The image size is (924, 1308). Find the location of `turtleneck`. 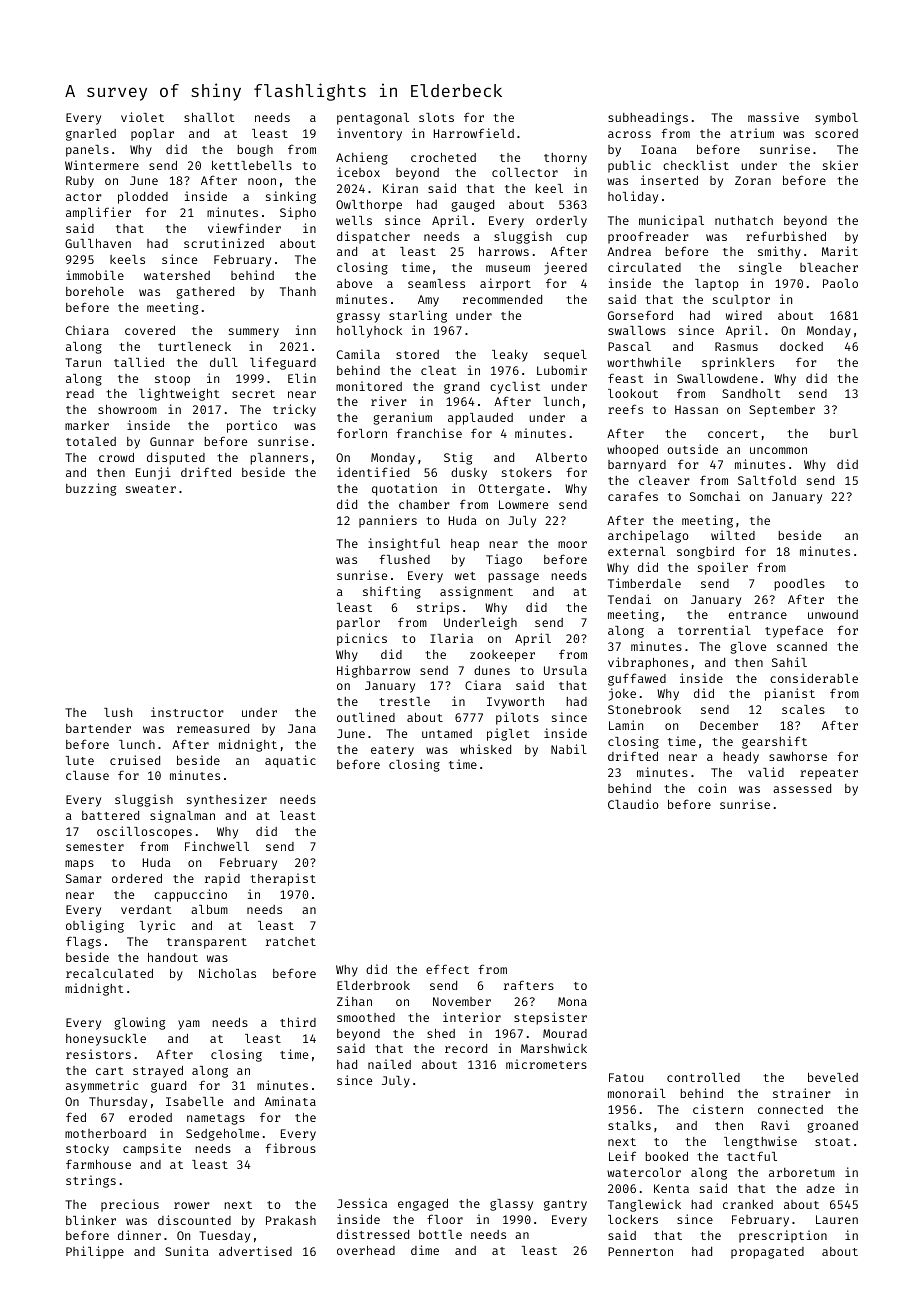

turtleneck is located at coordinates (194, 346).
